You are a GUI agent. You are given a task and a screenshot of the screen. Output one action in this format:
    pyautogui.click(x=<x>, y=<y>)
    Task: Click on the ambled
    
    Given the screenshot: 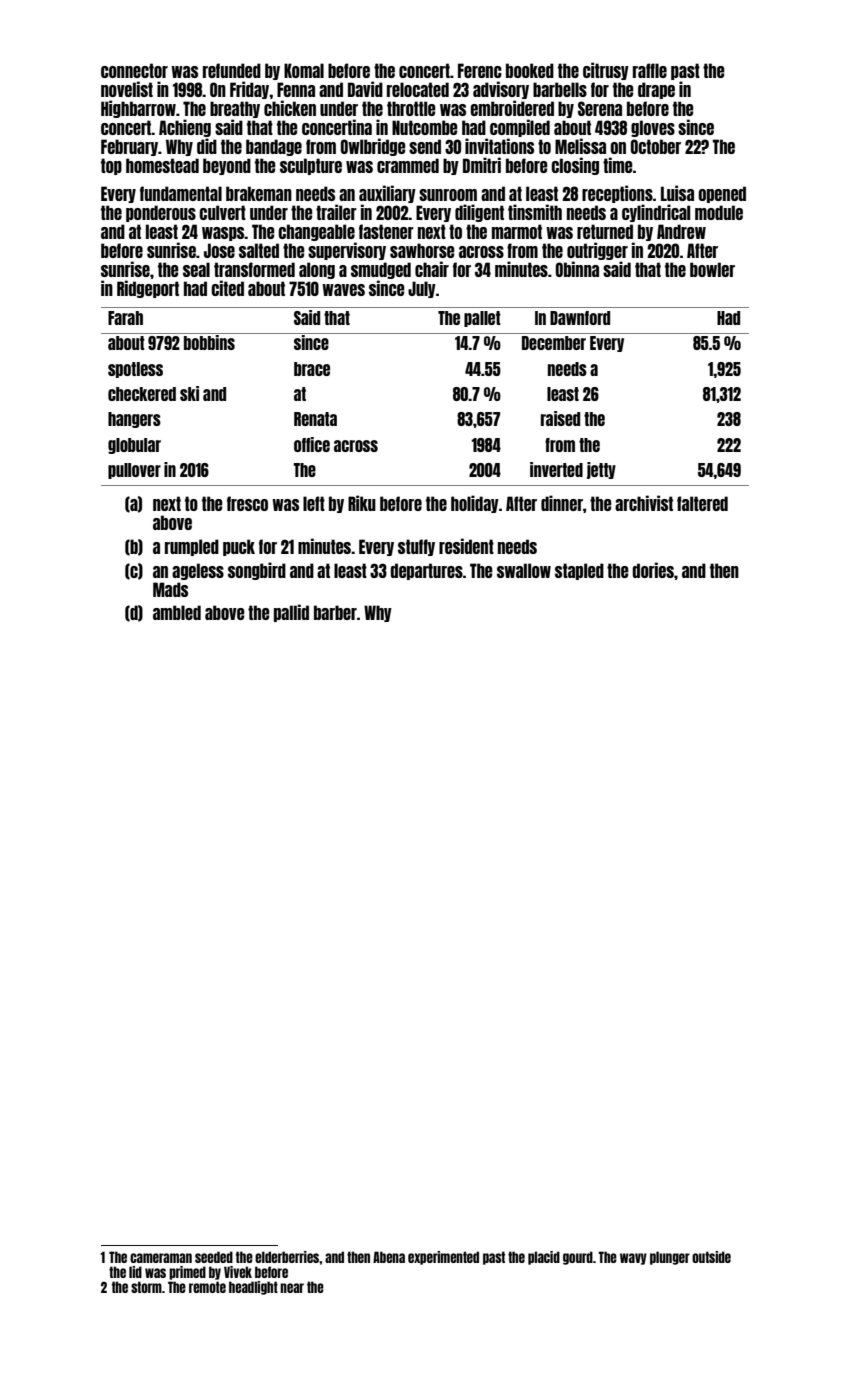 What is the action you would take?
    pyautogui.click(x=177, y=612)
